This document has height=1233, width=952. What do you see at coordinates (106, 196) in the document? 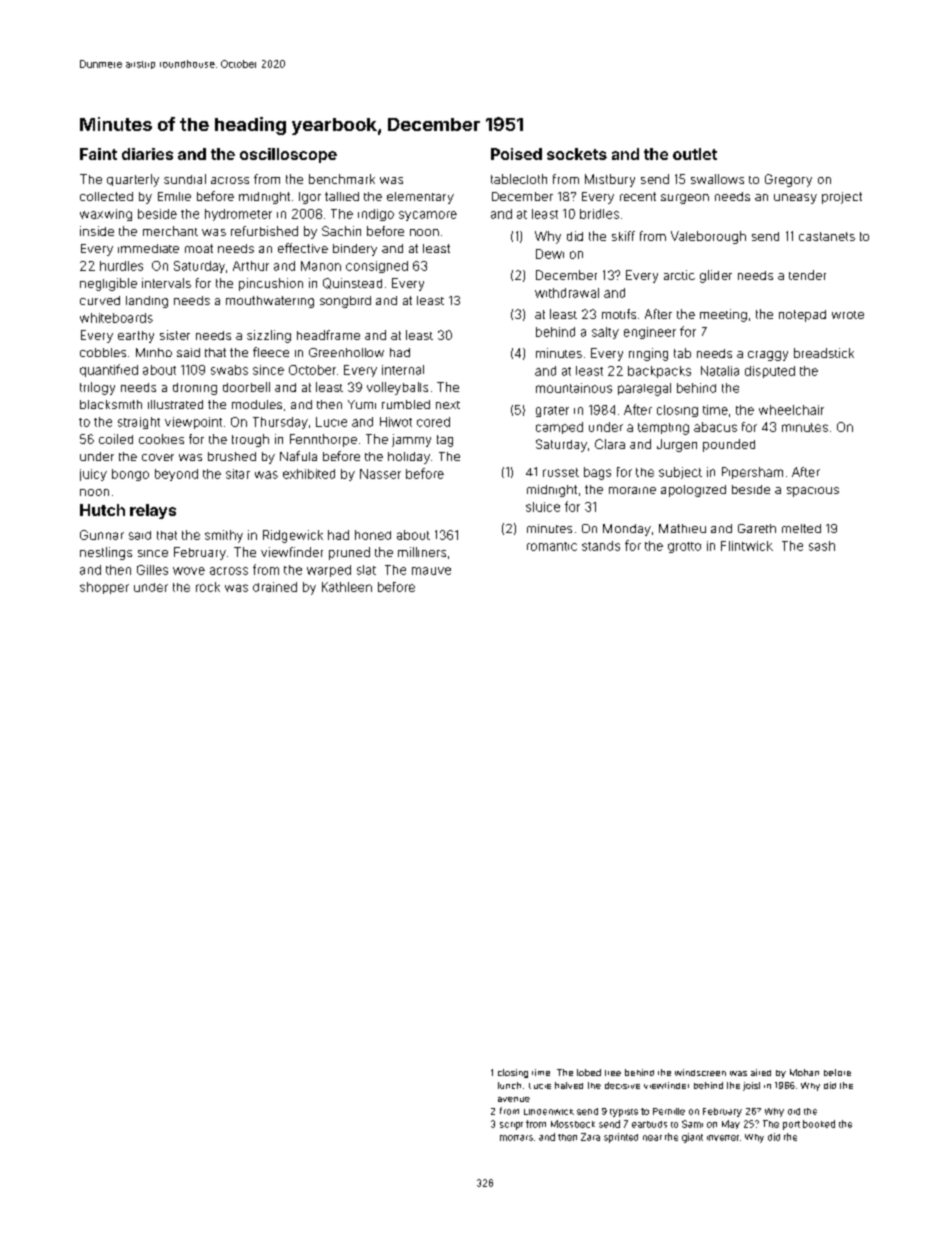
I see `collected` at bounding box center [106, 196].
